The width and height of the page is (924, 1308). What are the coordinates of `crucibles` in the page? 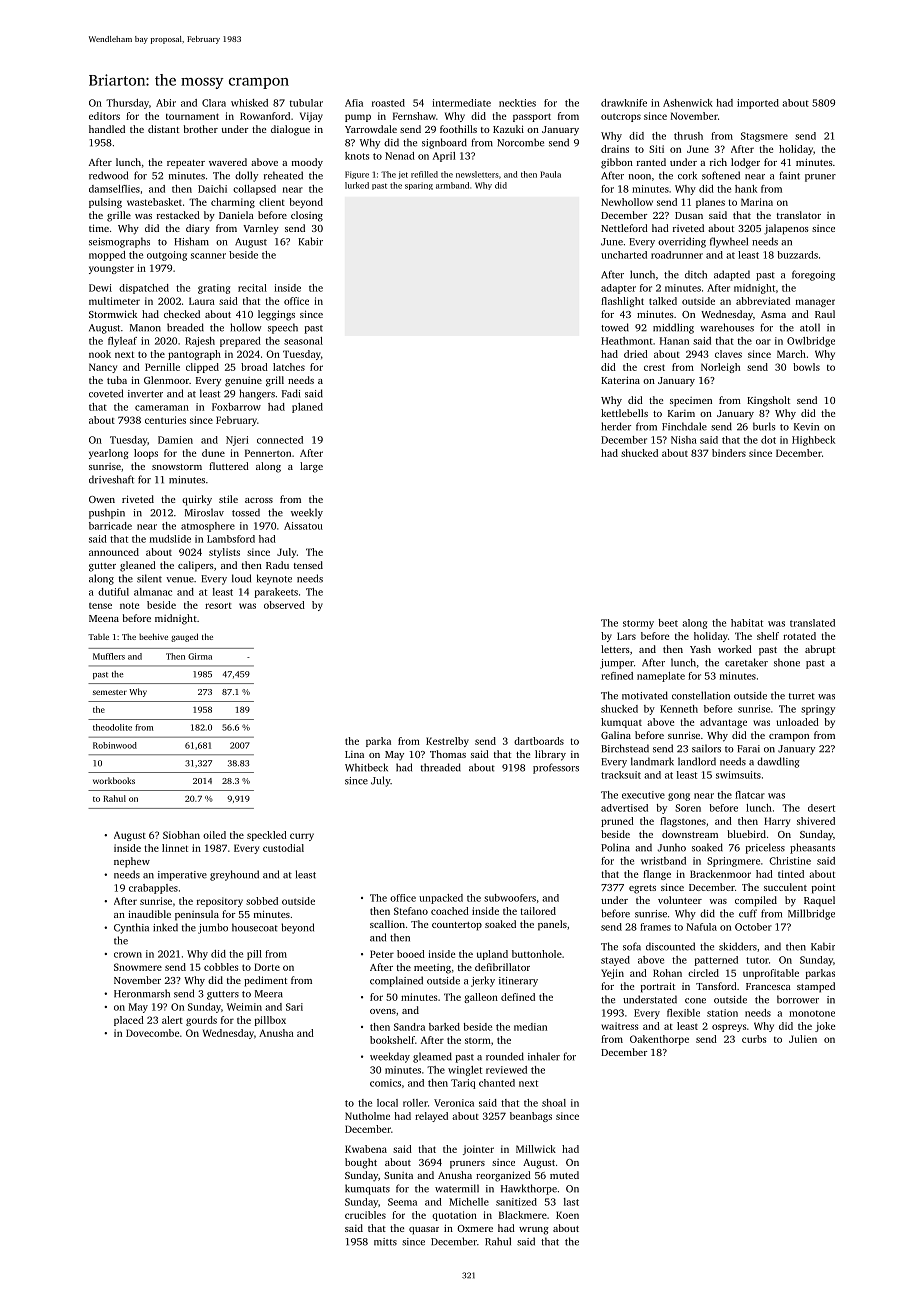 It's located at (365, 1215).
